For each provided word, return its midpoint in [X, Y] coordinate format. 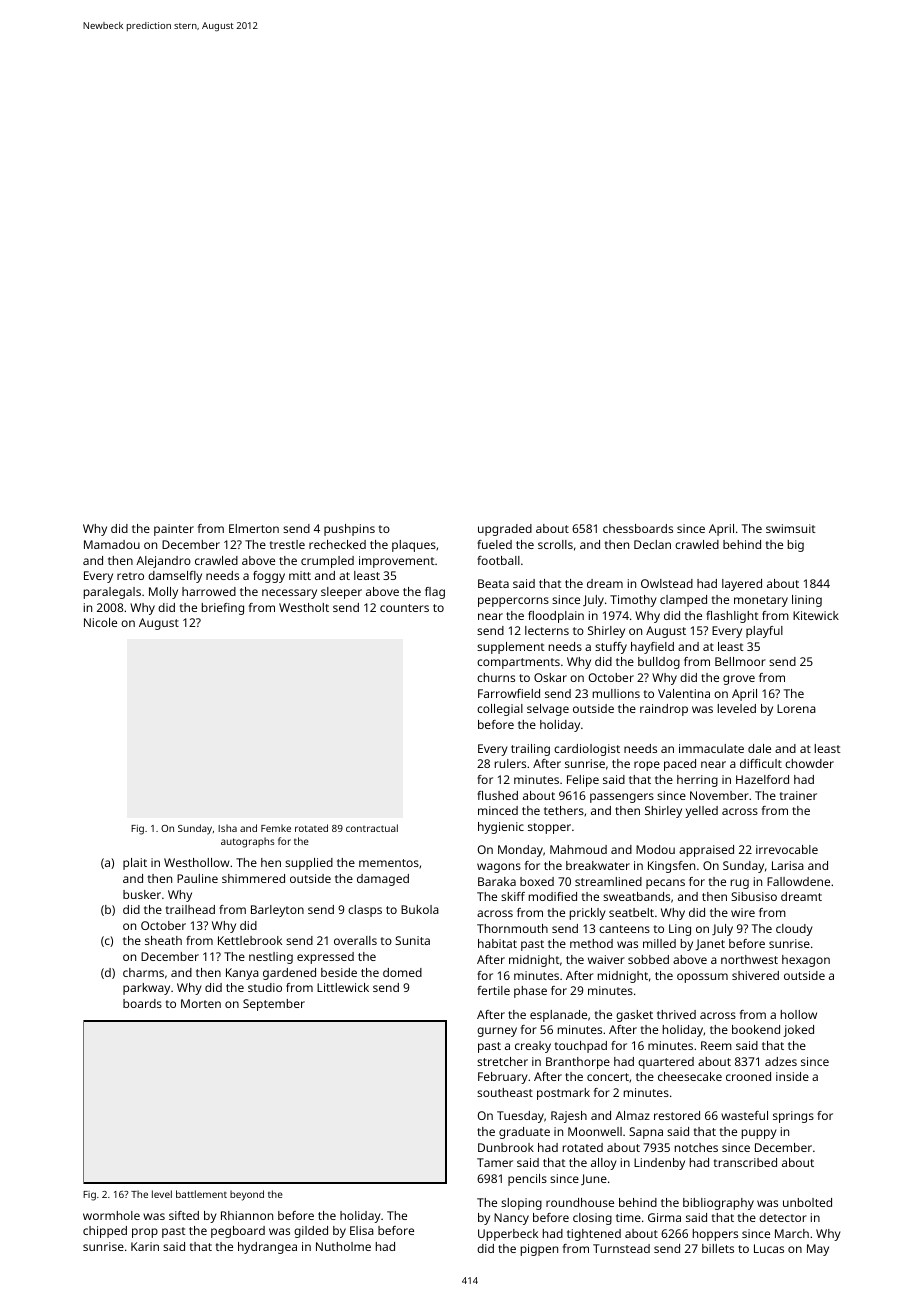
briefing [223, 609]
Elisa [362, 1230]
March [792, 1233]
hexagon [806, 961]
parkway [146, 989]
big [796, 546]
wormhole [111, 1215]
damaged [383, 880]
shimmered [253, 878]
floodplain [556, 617]
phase [530, 992]
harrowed [209, 591]
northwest [749, 959]
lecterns [547, 630]
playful [764, 632]
